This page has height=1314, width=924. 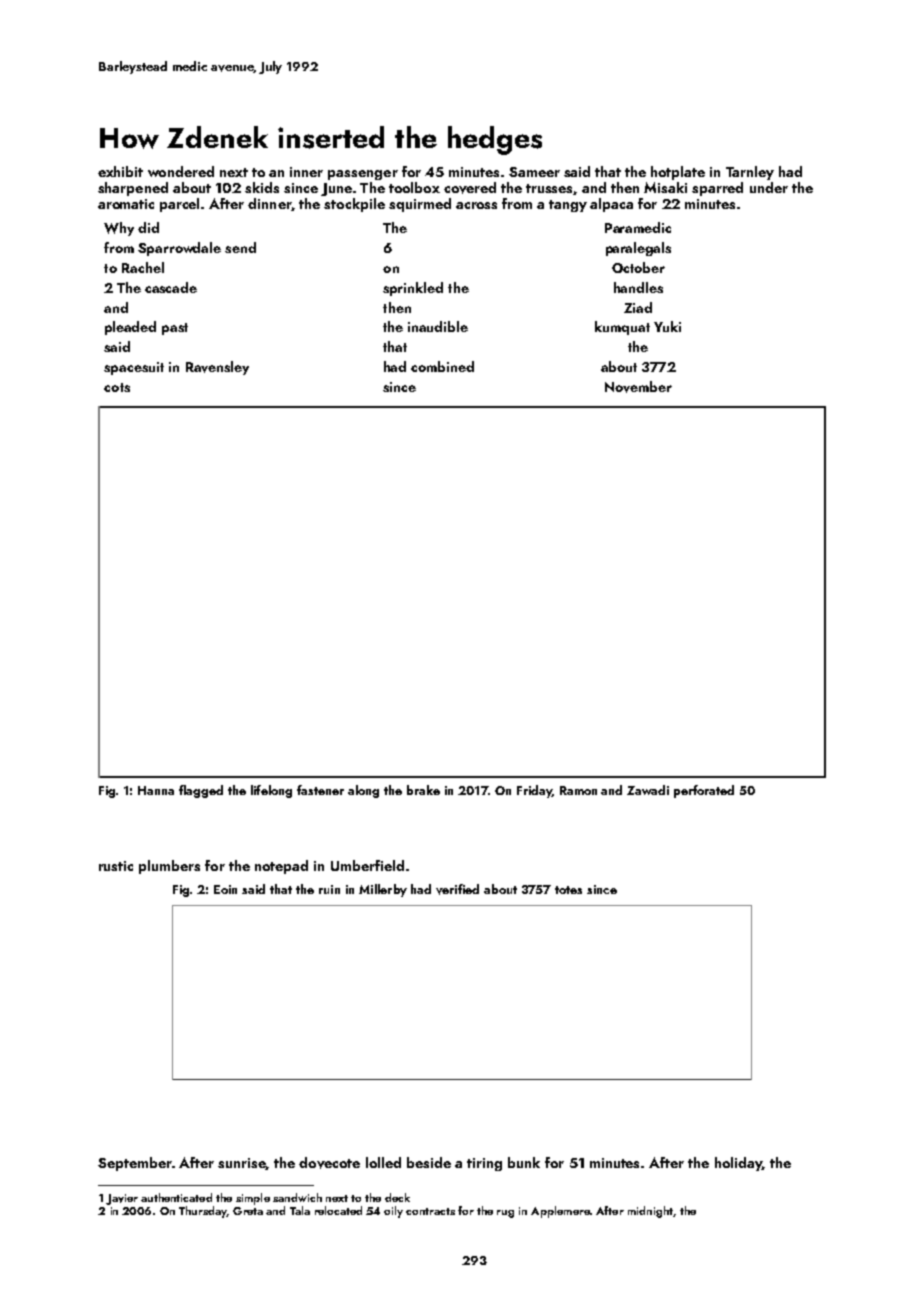 What do you see at coordinates (201, 791) in the page?
I see `flagged` at bounding box center [201, 791].
